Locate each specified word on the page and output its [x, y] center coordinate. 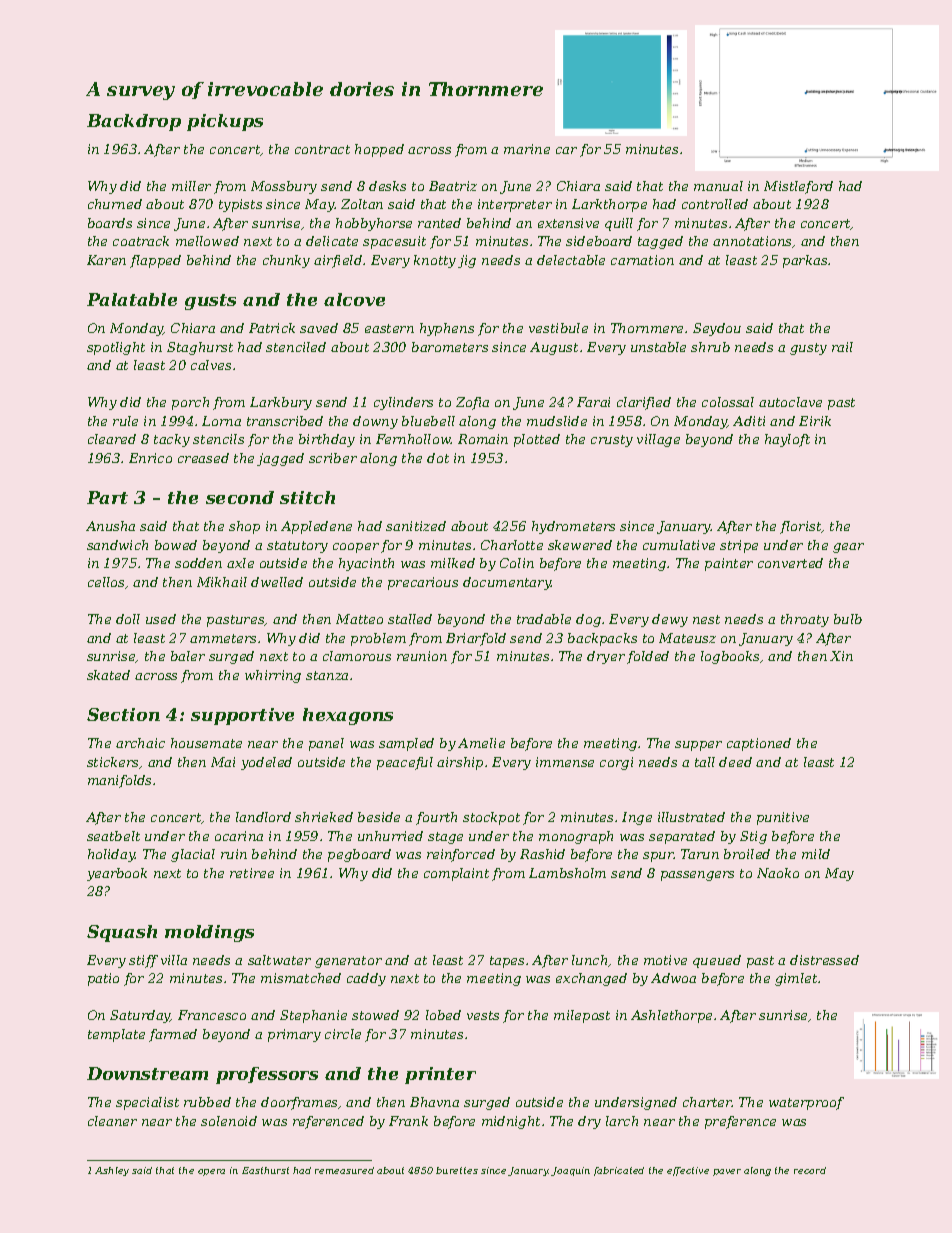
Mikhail [222, 582]
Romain [483, 439]
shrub [710, 347]
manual [718, 186]
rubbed [207, 1102]
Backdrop [134, 122]
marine [527, 149]
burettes [457, 1170]
